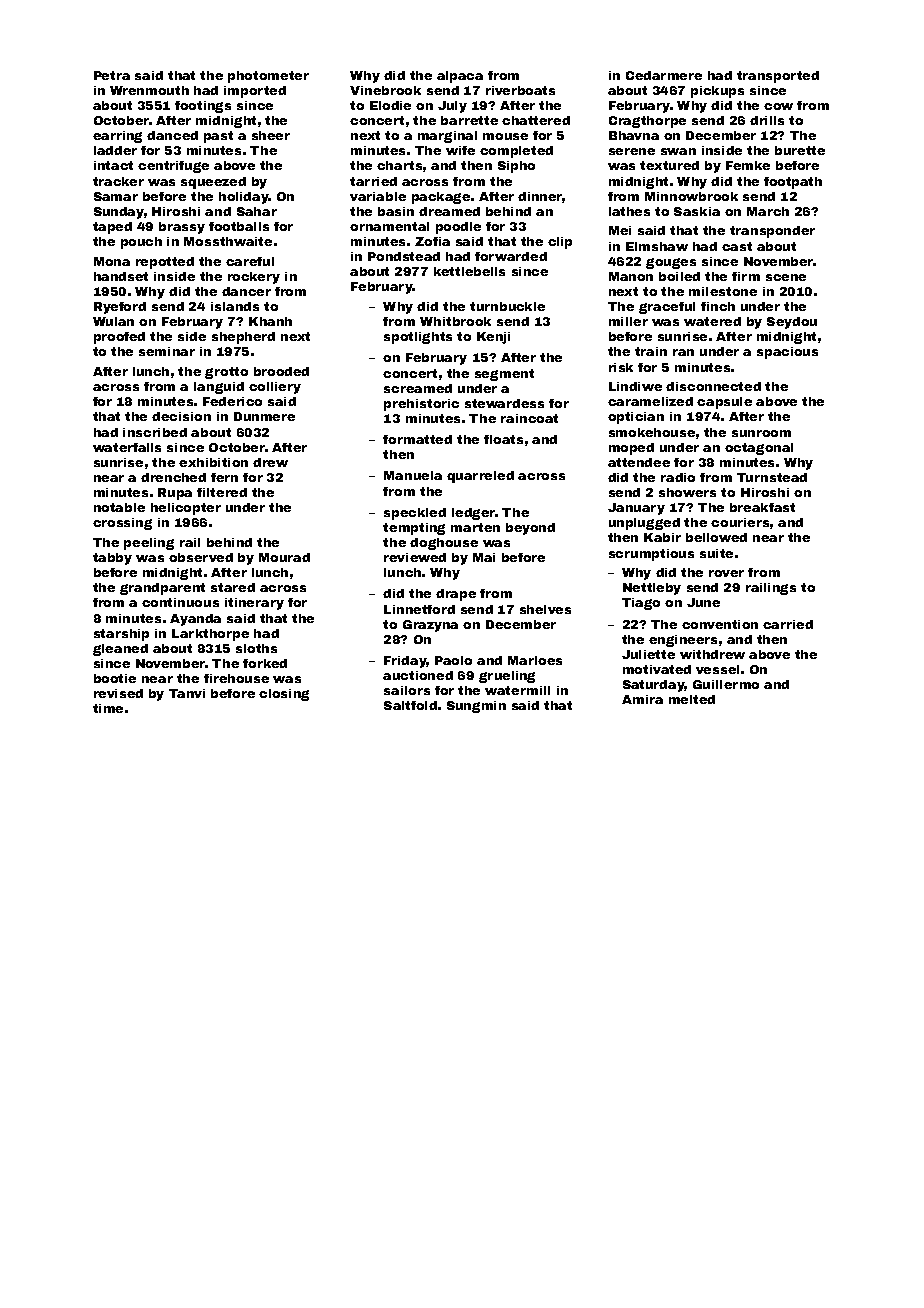 The width and height of the document is (924, 1308). What do you see at coordinates (629, 211) in the document?
I see `lathes` at bounding box center [629, 211].
